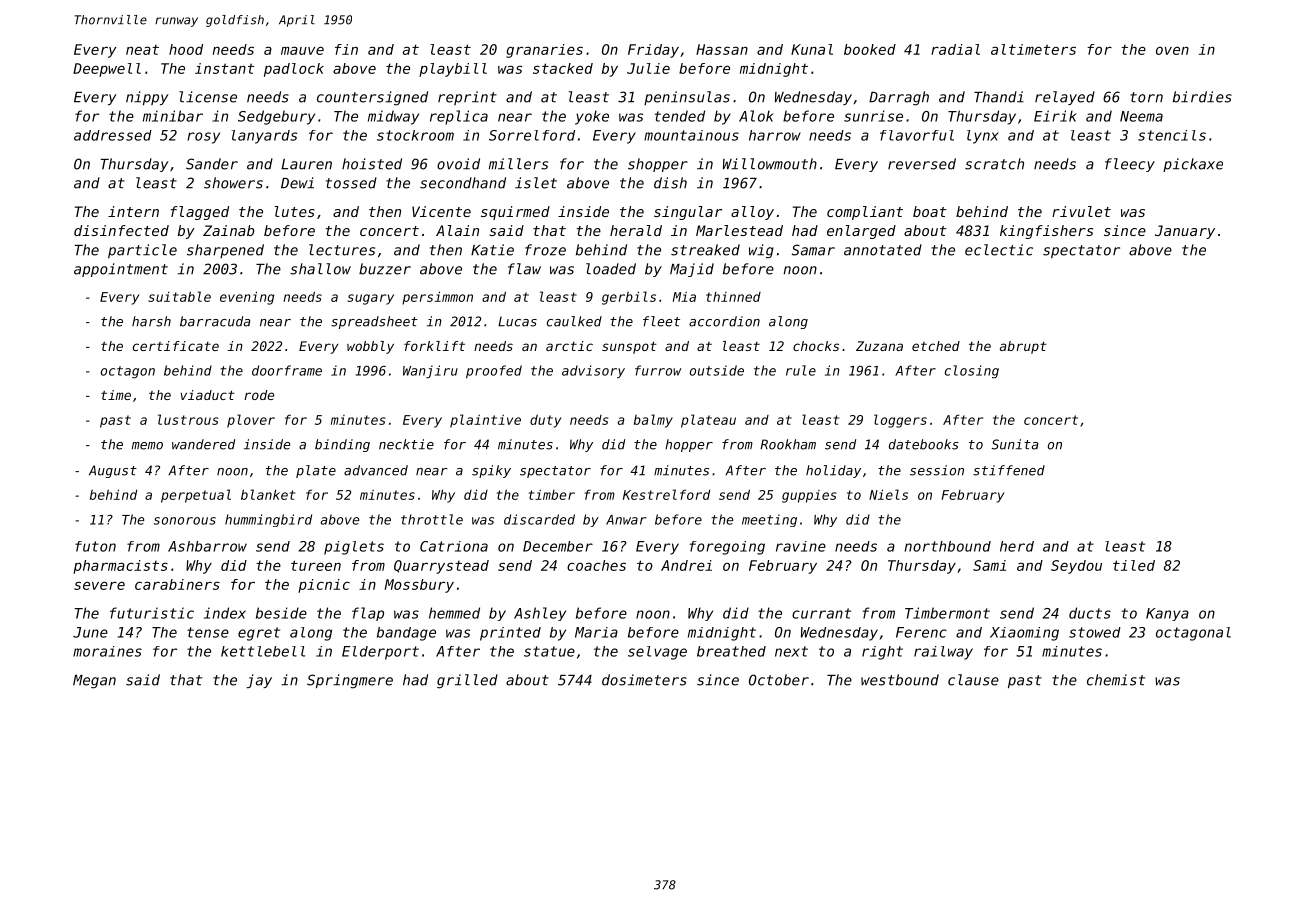  Describe the element at coordinates (539, 519) in the screenshot. I see `discarded` at that location.
